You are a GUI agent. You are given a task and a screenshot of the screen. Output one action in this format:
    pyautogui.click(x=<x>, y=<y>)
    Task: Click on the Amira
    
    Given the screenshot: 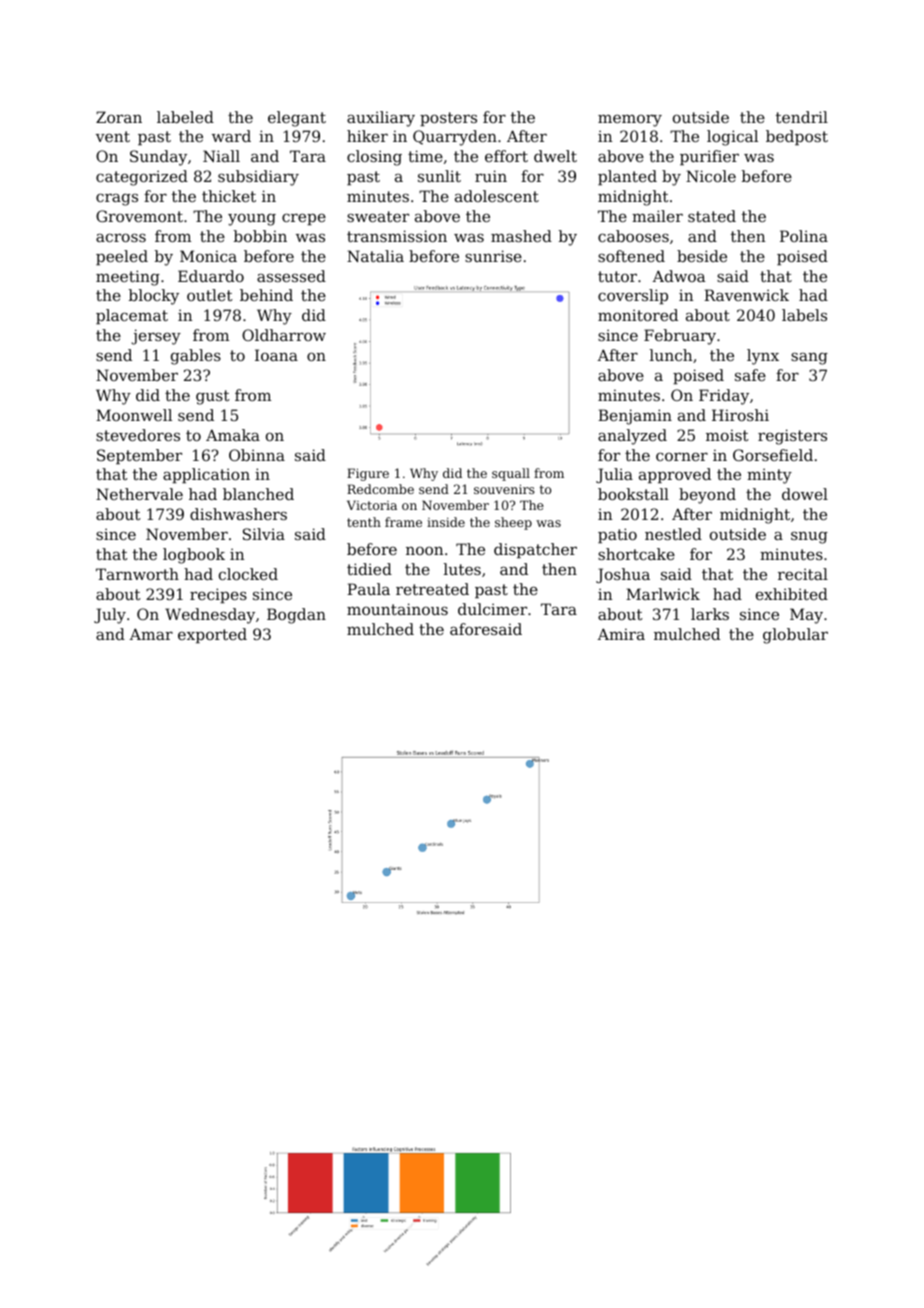 What is the action you would take?
    pyautogui.click(x=621, y=634)
